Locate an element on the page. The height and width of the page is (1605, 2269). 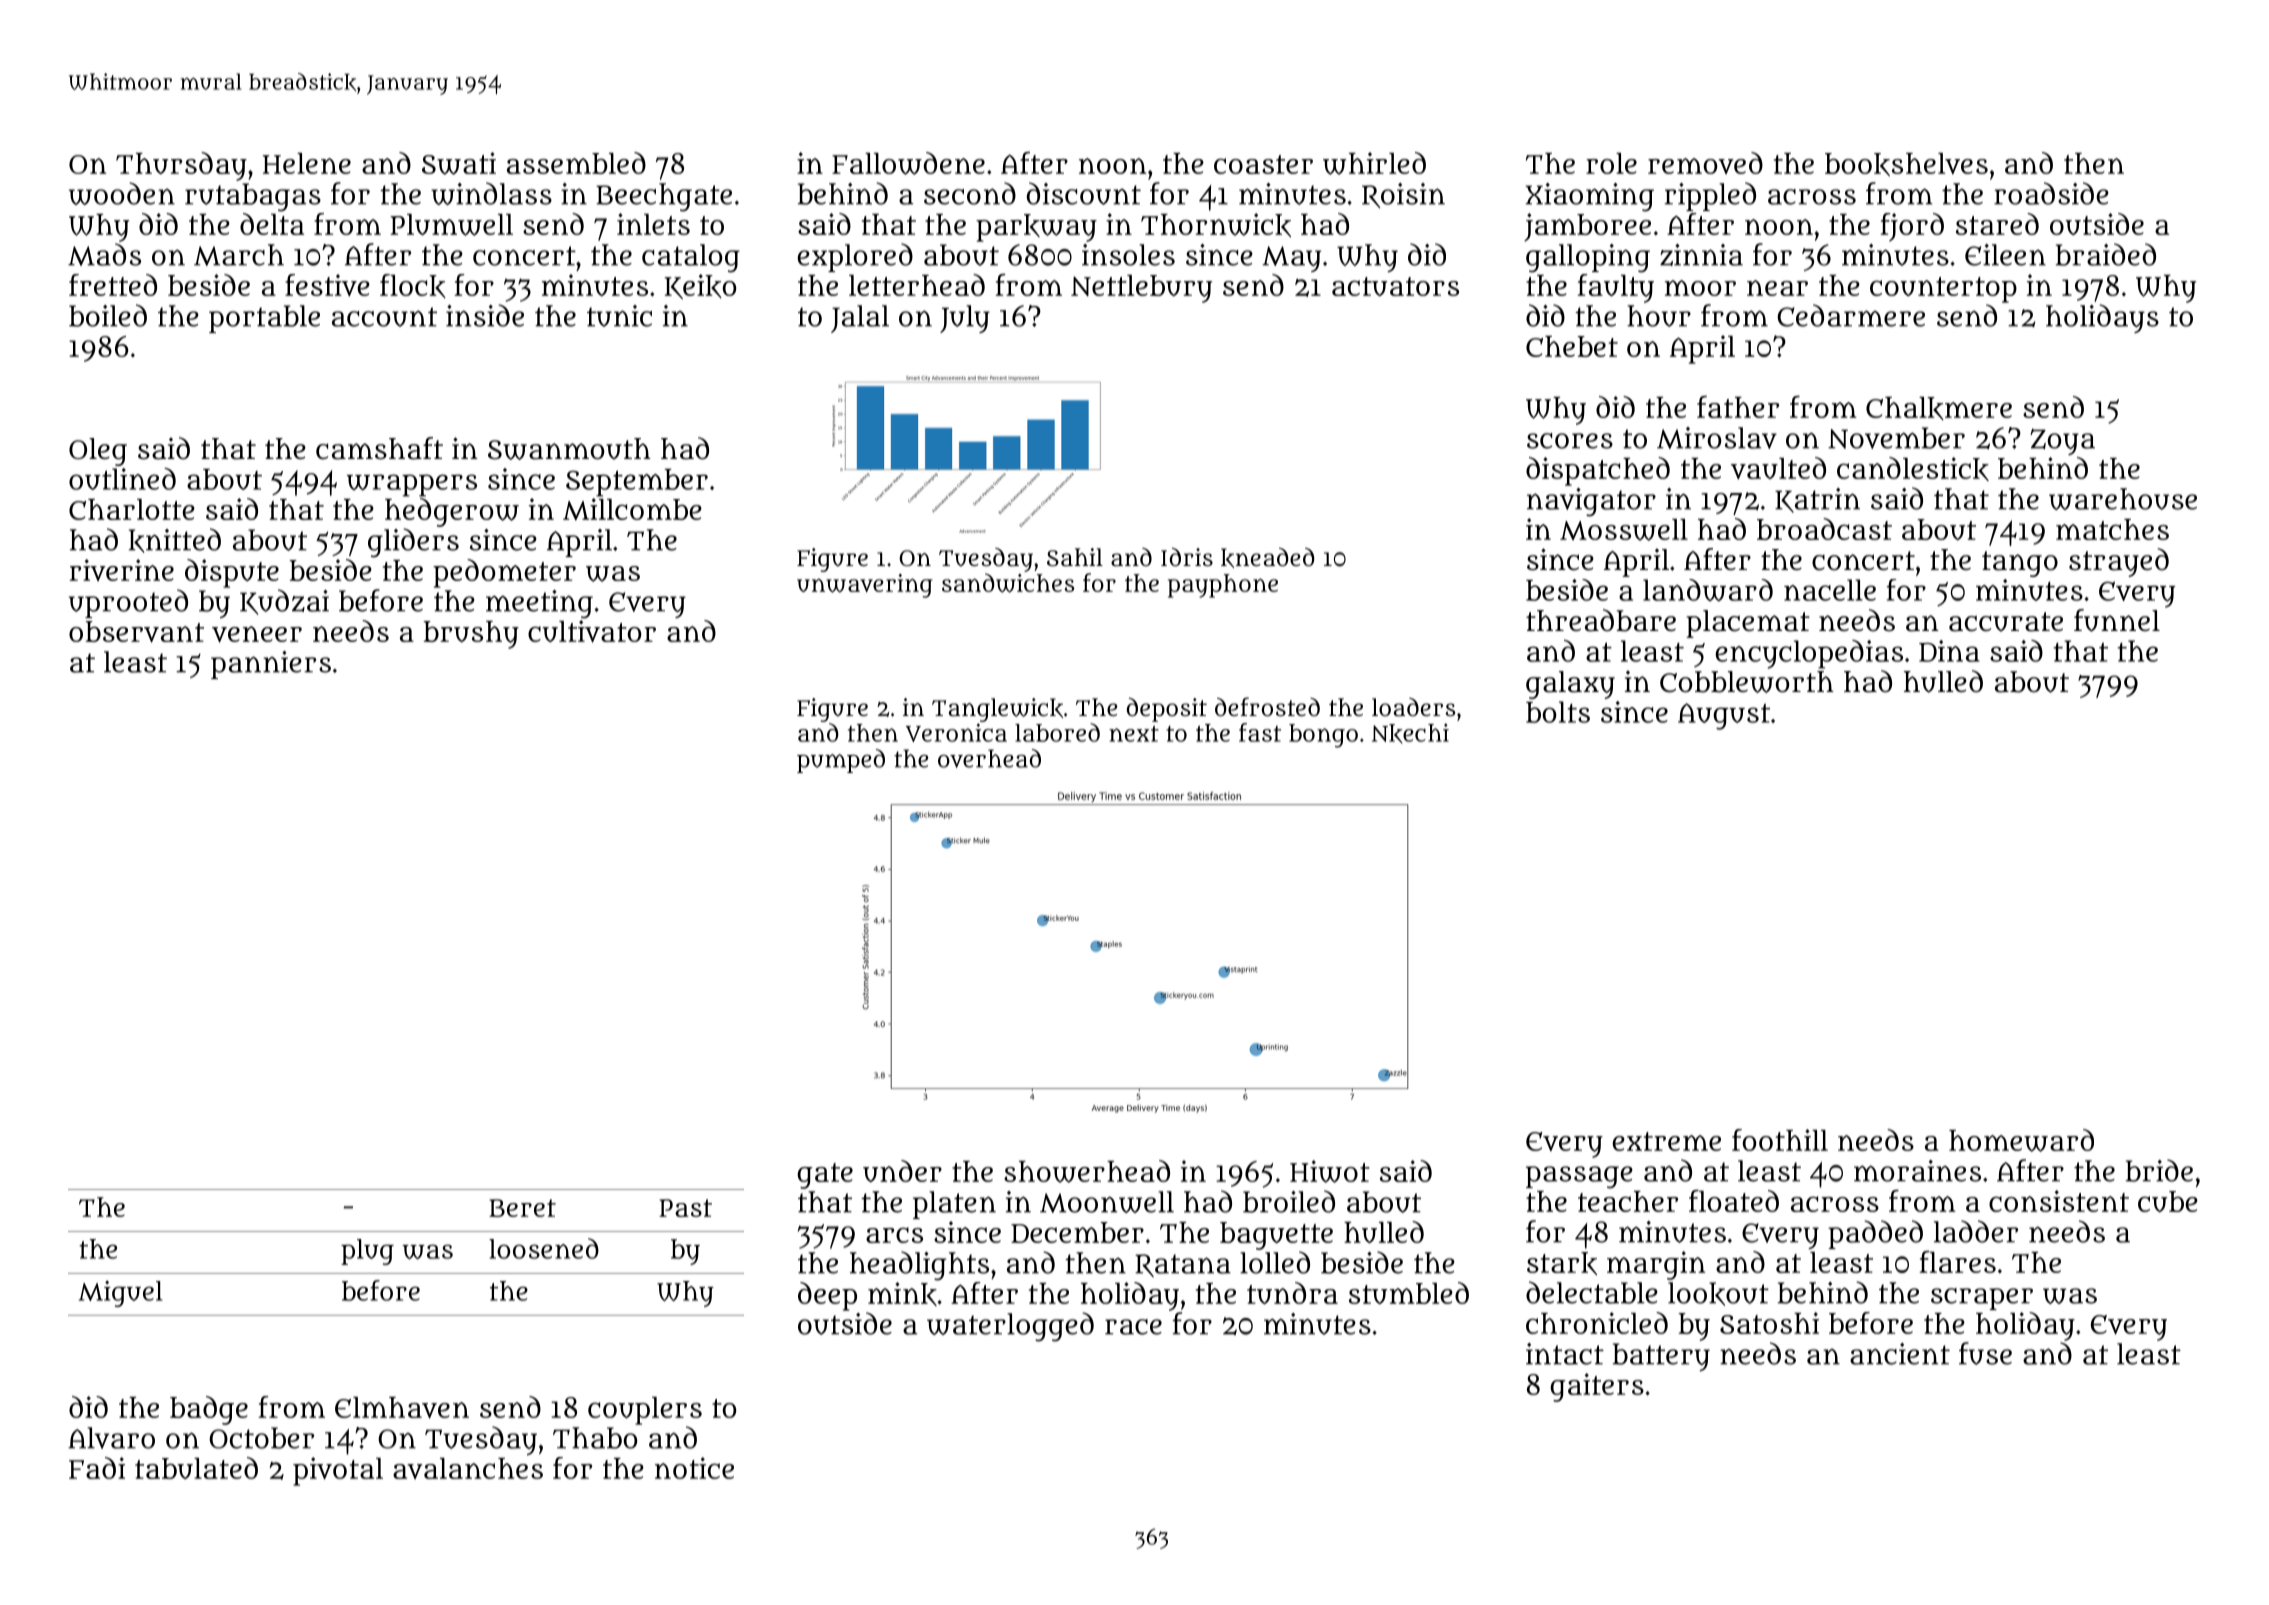
pumped is located at coordinates (841, 761).
